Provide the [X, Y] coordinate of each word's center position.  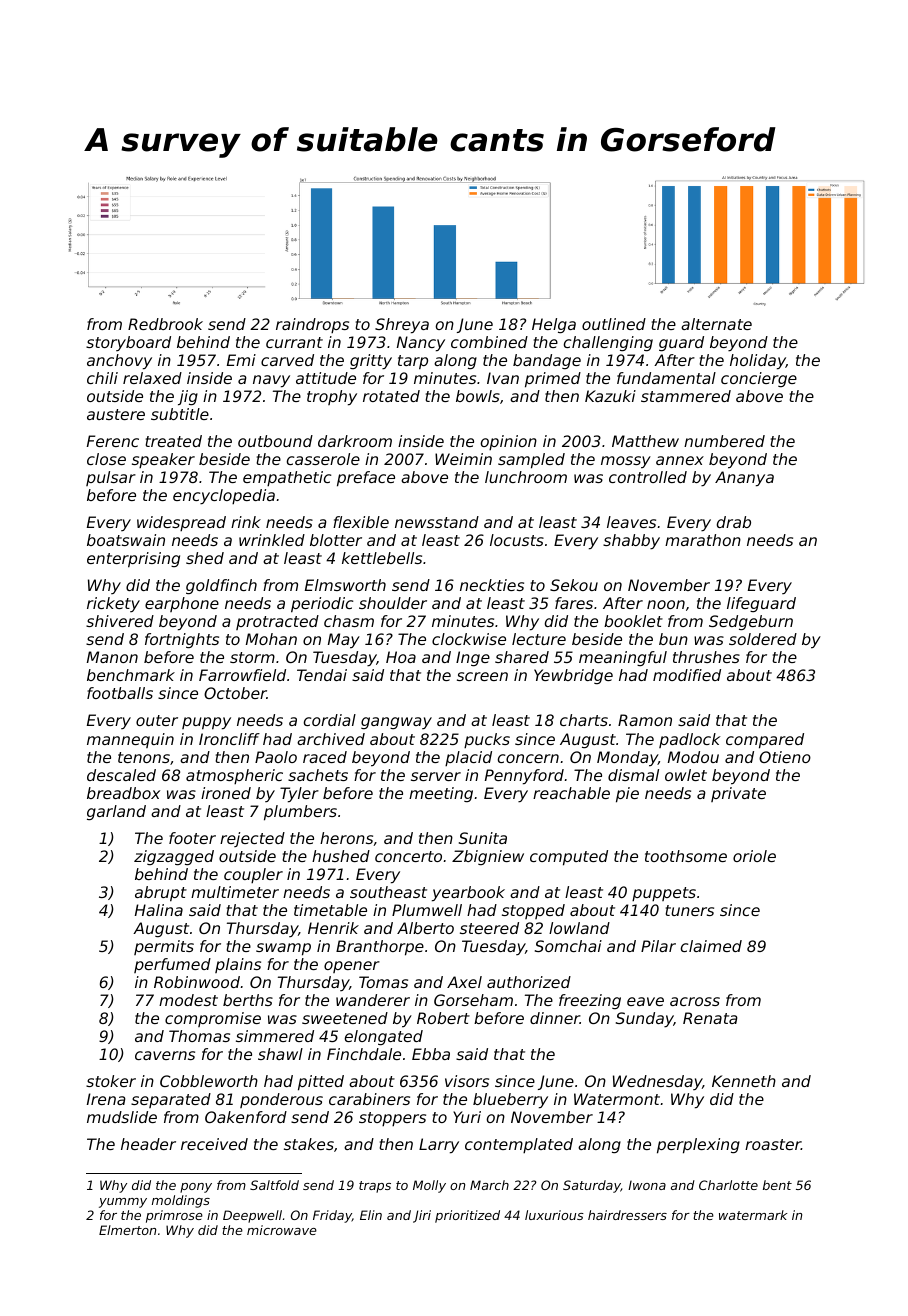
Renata [710, 1018]
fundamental [666, 378]
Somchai [568, 946]
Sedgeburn [751, 622]
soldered [763, 639]
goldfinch [221, 586]
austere [116, 414]
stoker [111, 1081]
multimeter [235, 892]
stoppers [392, 1119]
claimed [711, 946]
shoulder [393, 603]
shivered [120, 621]
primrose [174, 1216]
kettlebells [382, 558]
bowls [478, 396]
